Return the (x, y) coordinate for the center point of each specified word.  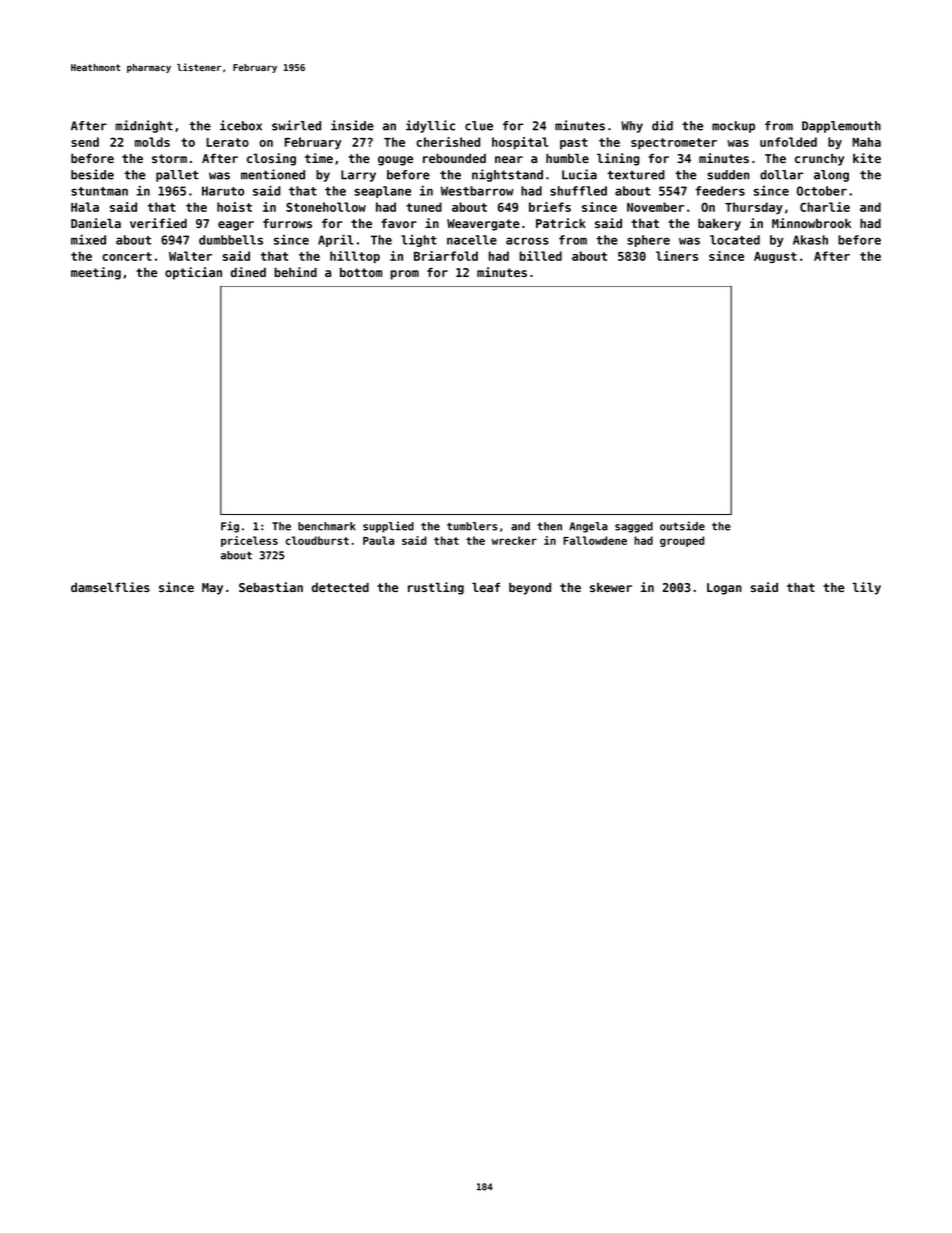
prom (405, 275)
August (775, 257)
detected (340, 587)
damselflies (110, 587)
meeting (96, 273)
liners (677, 256)
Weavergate (483, 225)
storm (169, 158)
